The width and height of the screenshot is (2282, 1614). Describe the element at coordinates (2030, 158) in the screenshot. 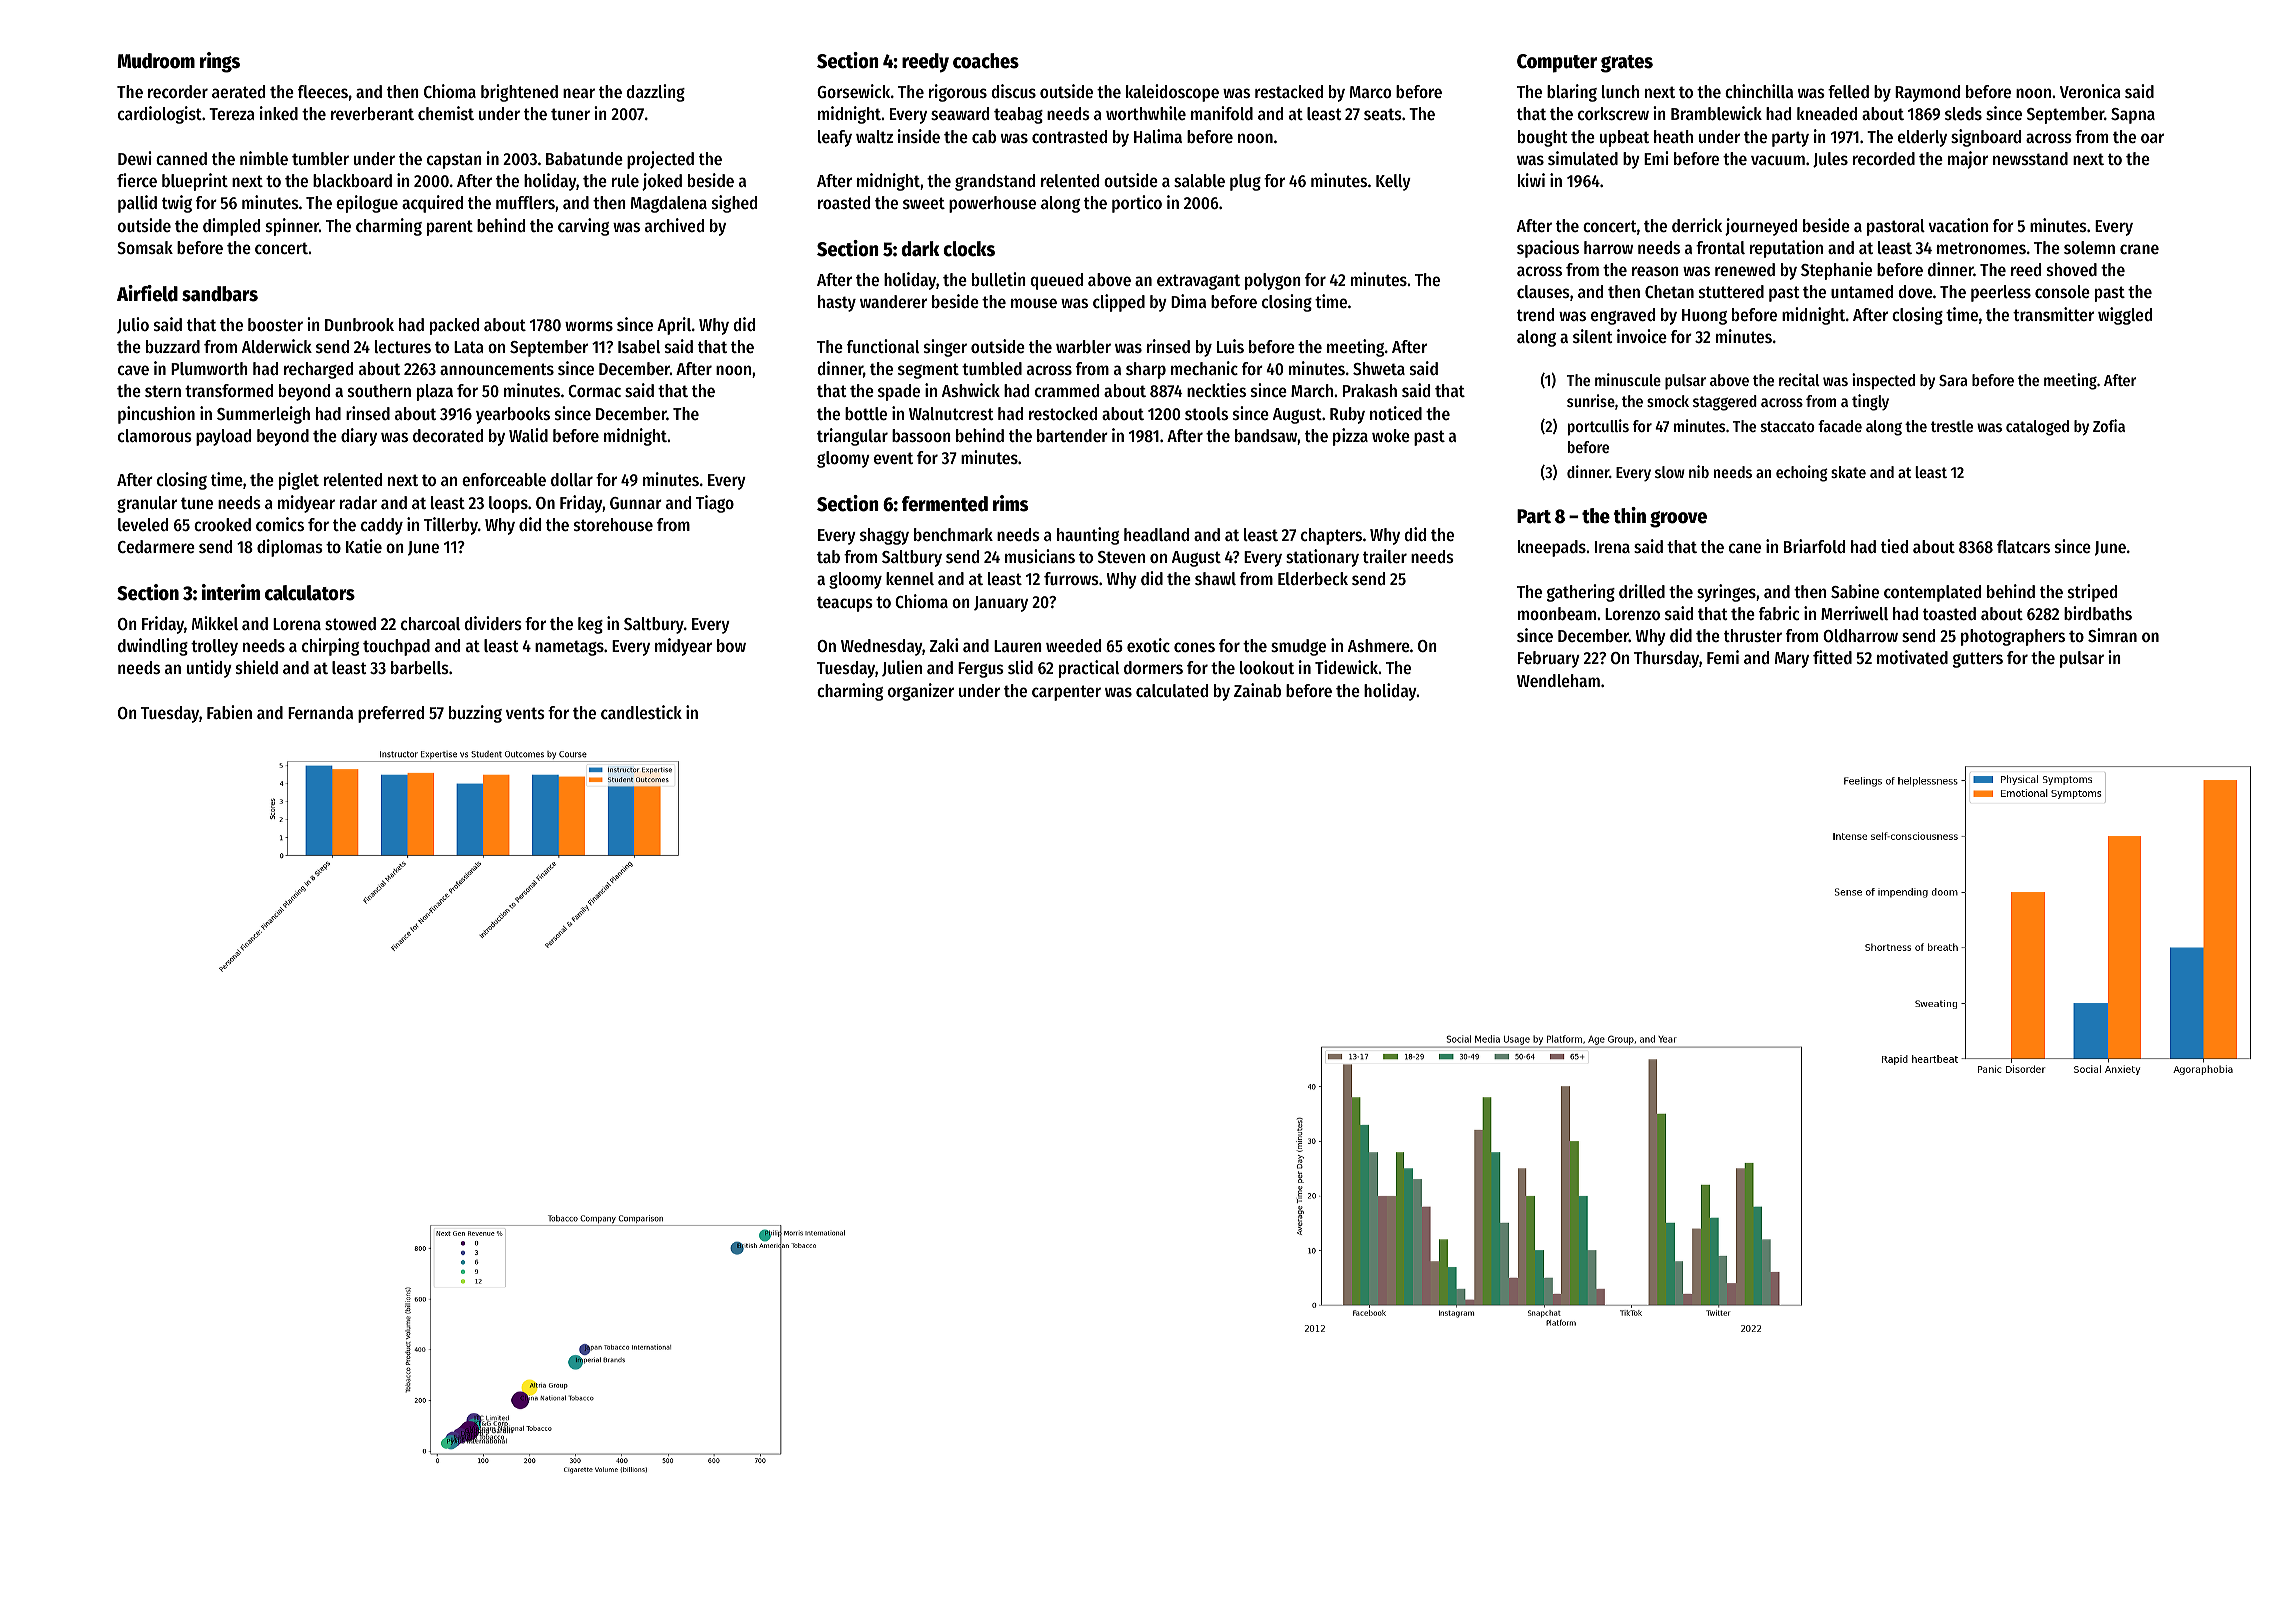

I see `newsstand` at that location.
